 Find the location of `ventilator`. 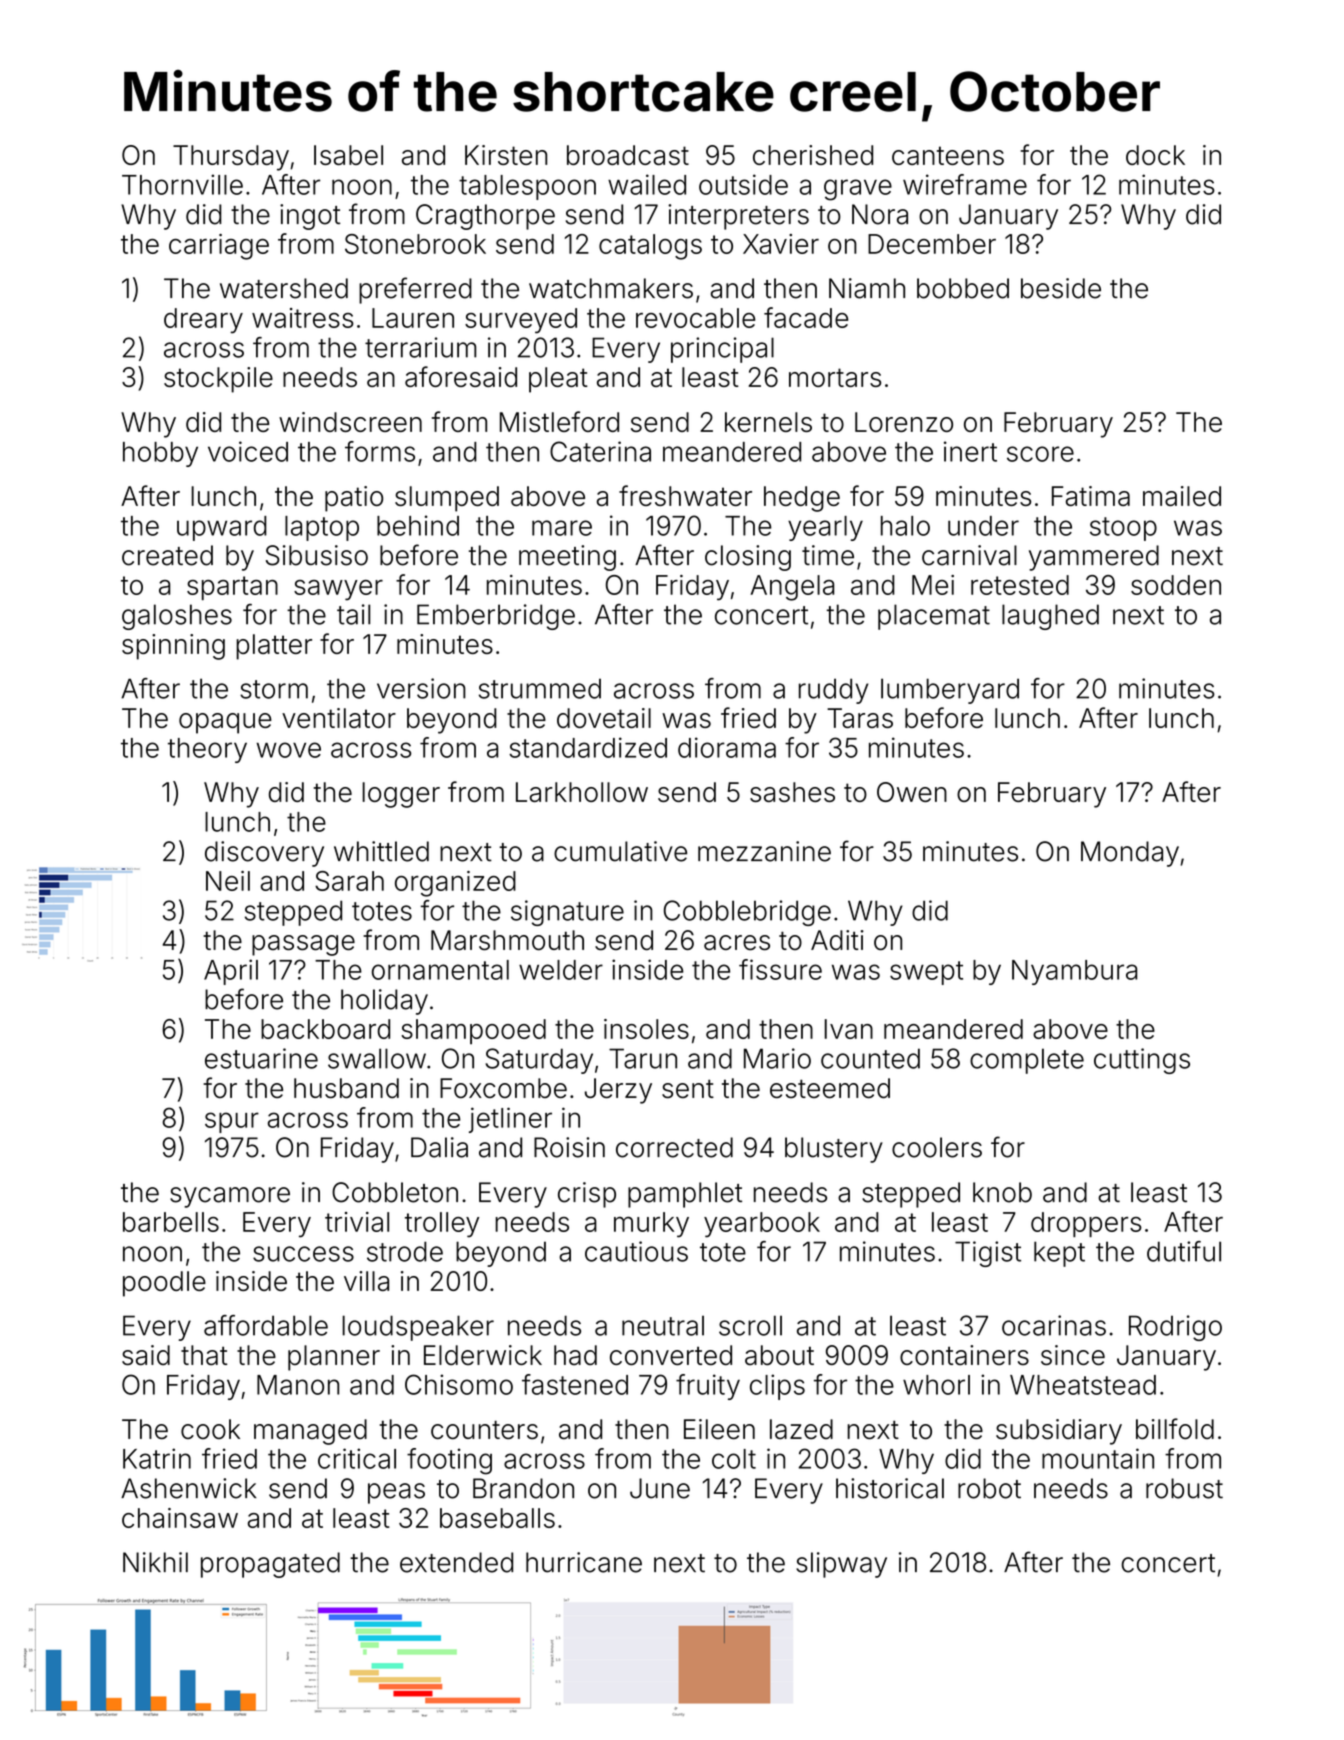

ventilator is located at coordinates (339, 718).
